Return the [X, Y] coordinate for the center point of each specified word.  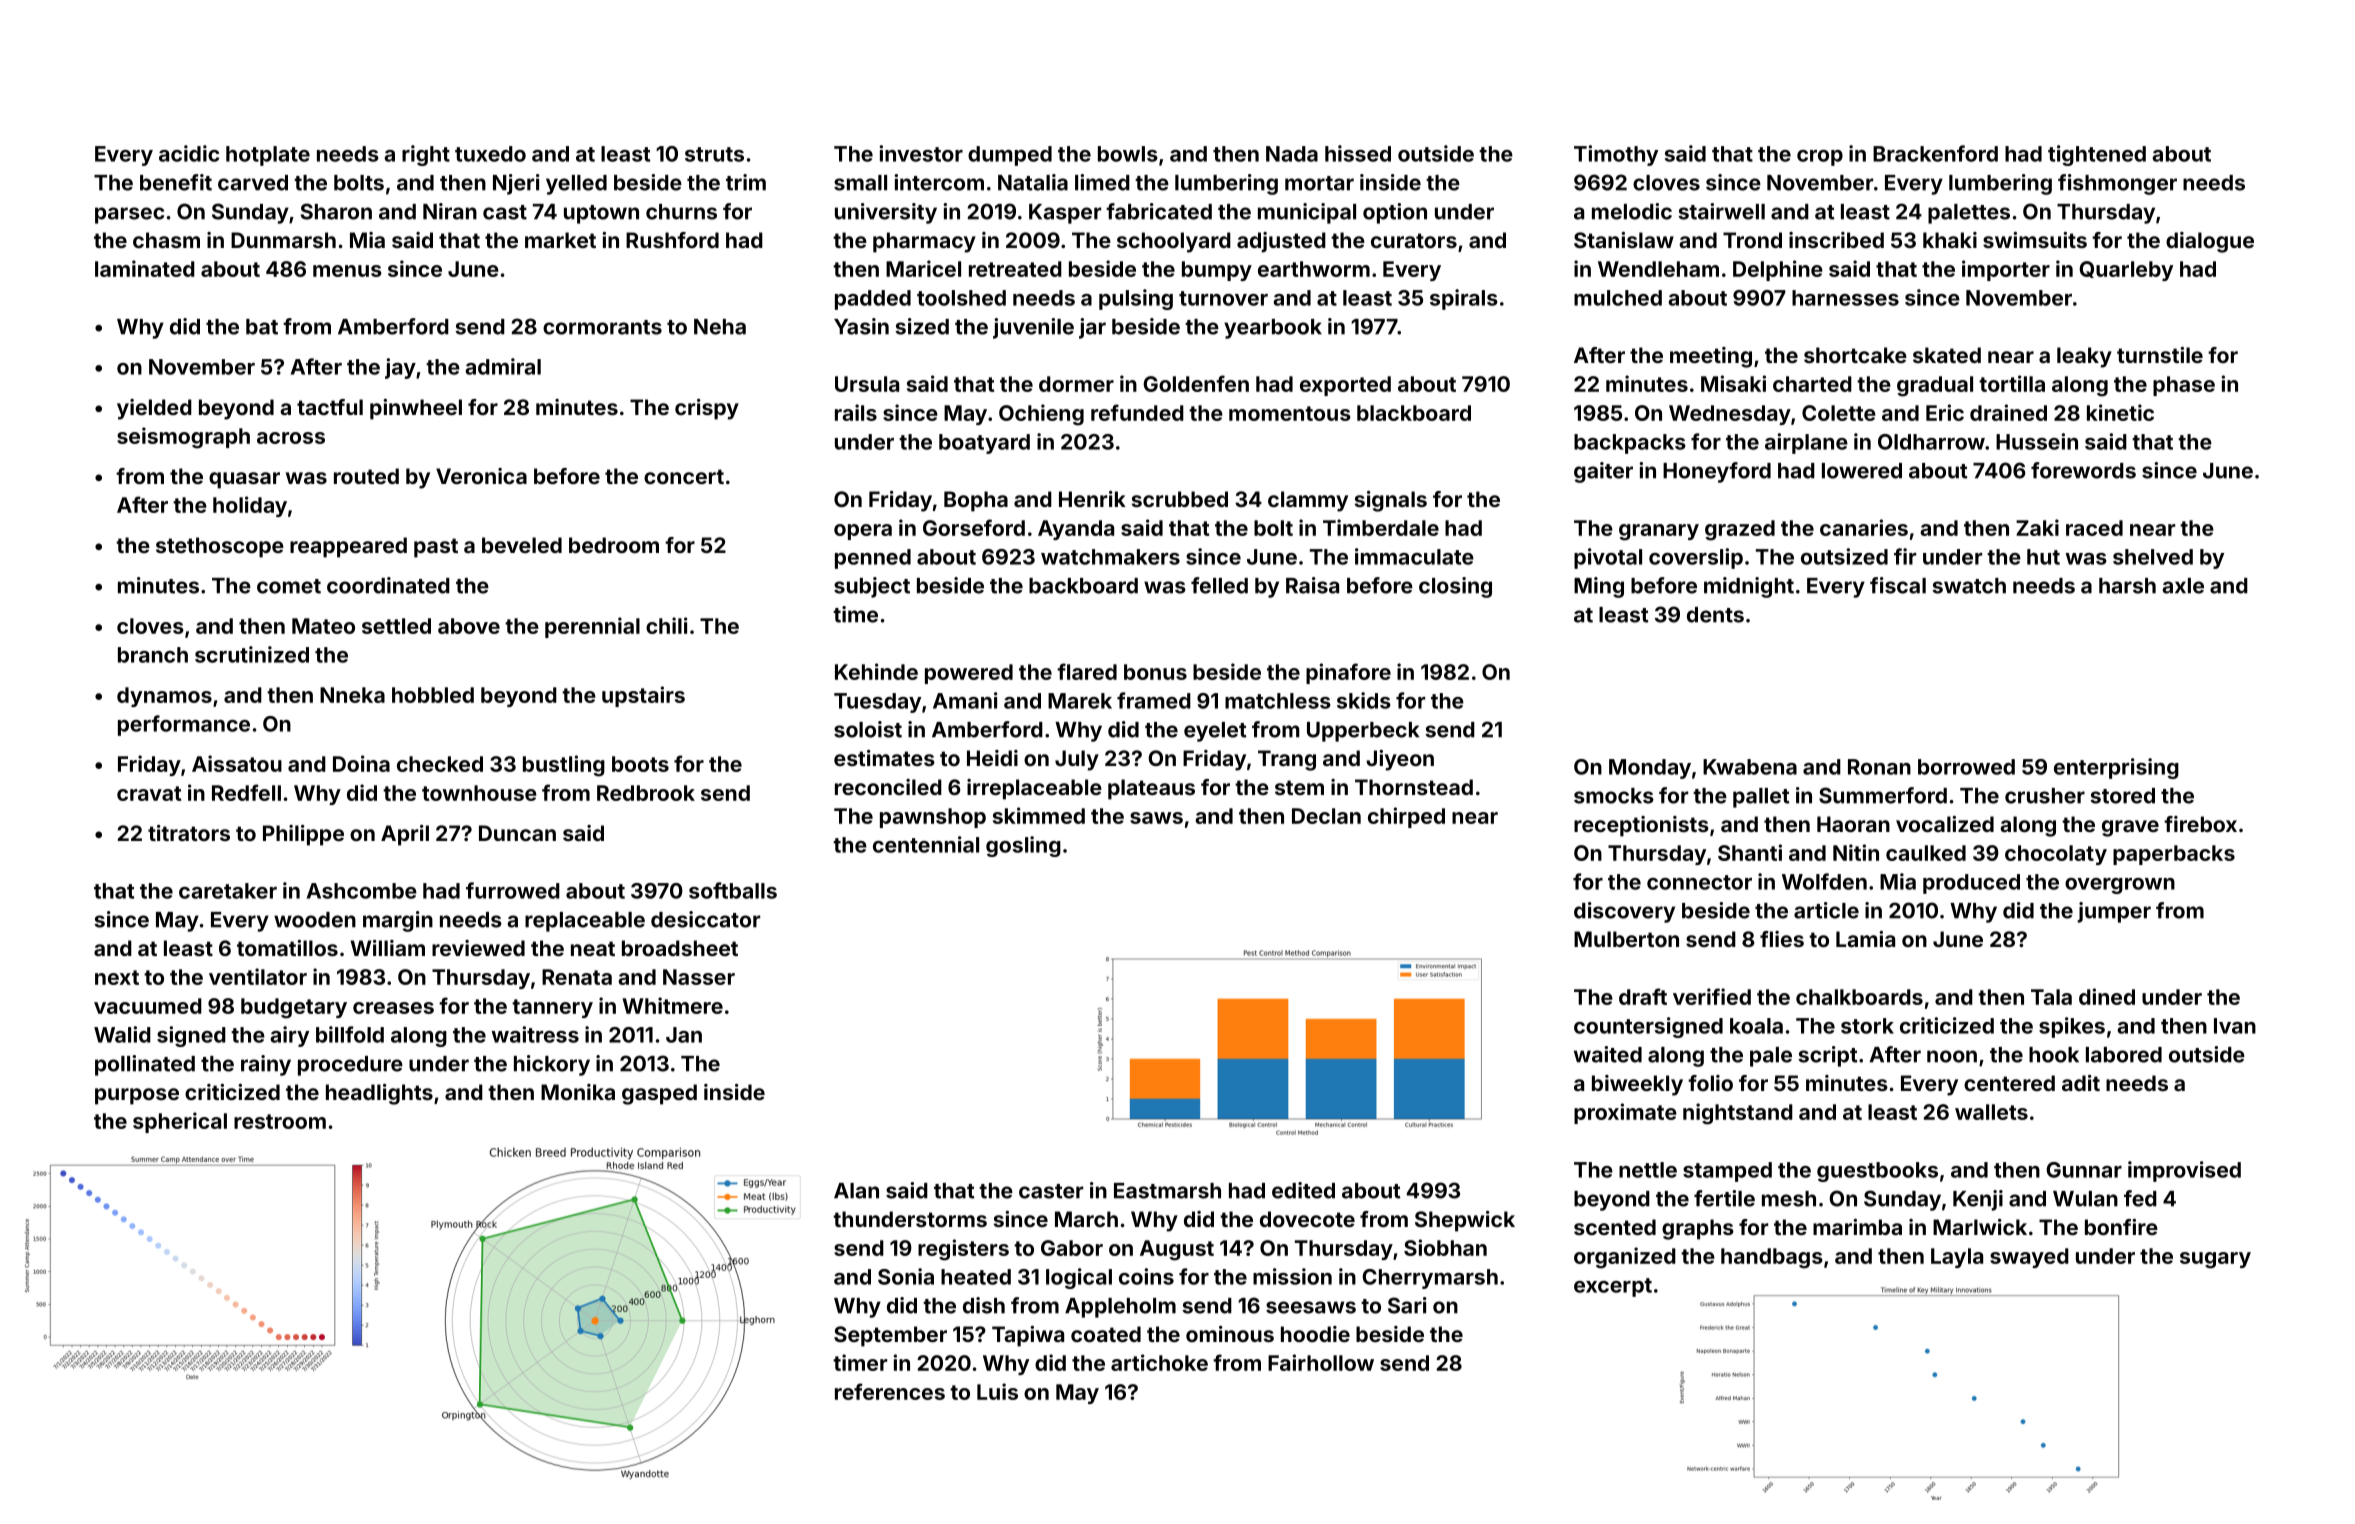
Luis [997, 1391]
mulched [1618, 298]
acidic [189, 153]
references [890, 1391]
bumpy [1217, 271]
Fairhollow [1321, 1362]
